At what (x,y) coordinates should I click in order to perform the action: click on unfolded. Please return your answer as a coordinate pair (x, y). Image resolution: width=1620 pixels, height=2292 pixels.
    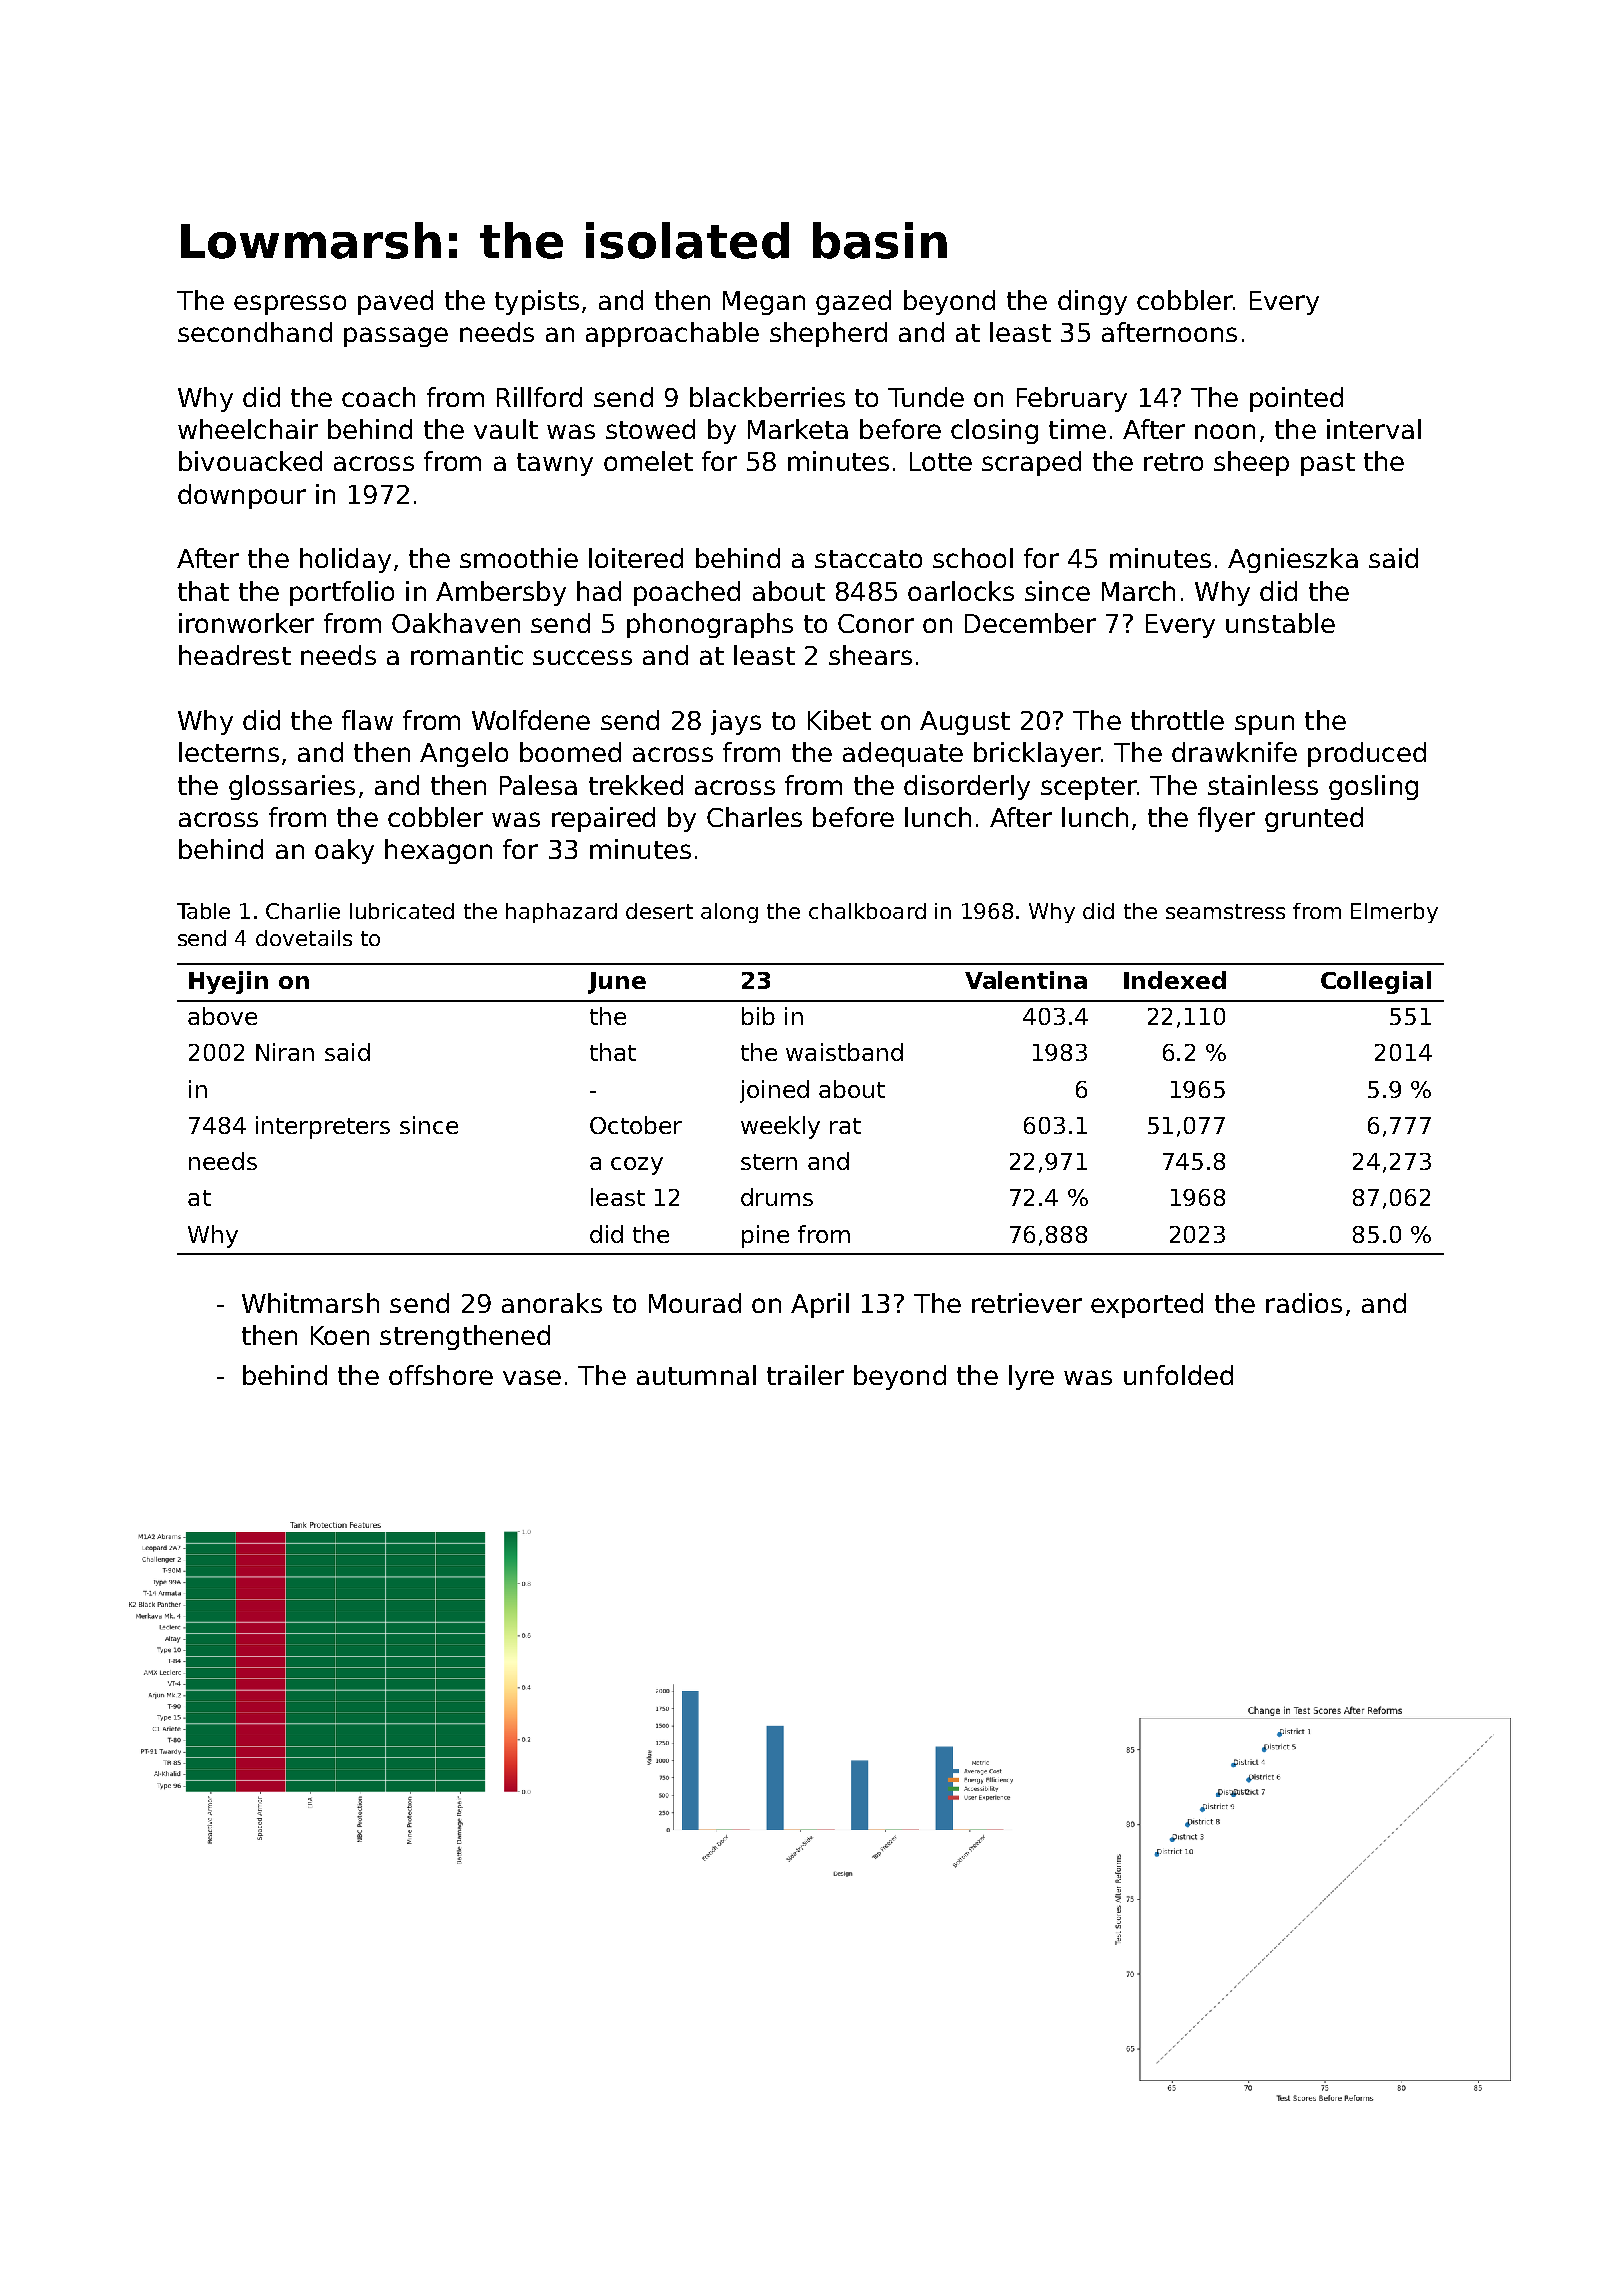
    Looking at the image, I should click on (1178, 1375).
